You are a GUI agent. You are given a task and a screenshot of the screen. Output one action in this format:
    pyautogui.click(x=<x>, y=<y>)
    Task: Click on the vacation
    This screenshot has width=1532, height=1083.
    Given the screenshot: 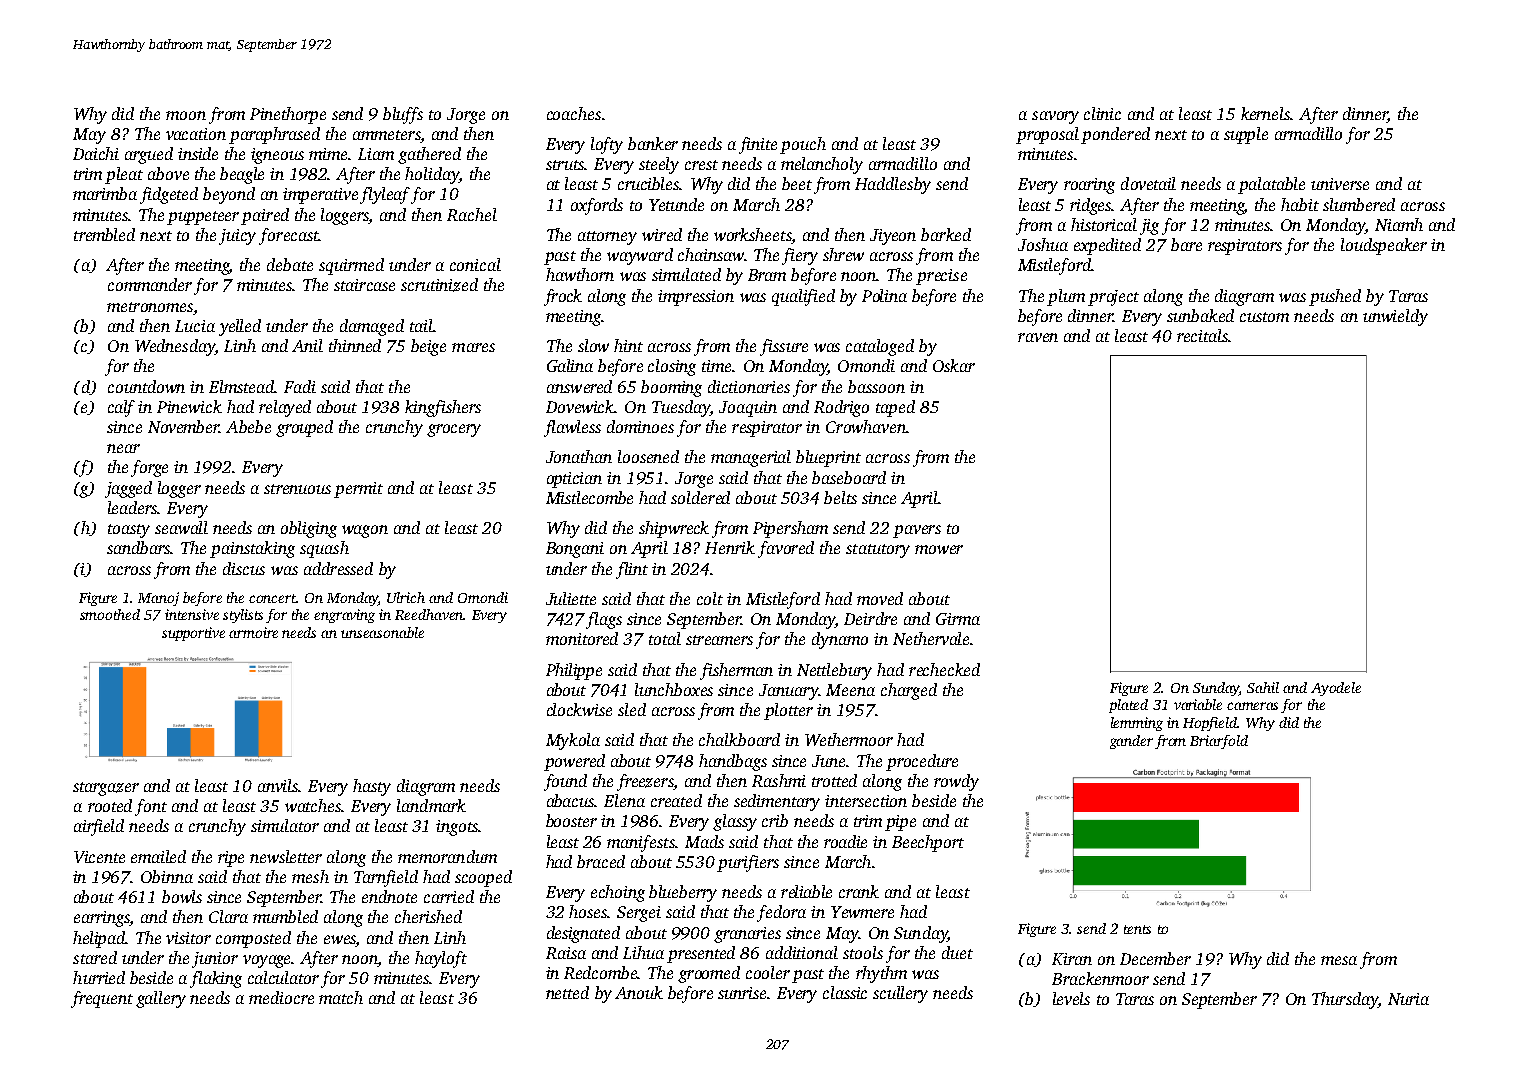 What is the action you would take?
    pyautogui.click(x=196, y=134)
